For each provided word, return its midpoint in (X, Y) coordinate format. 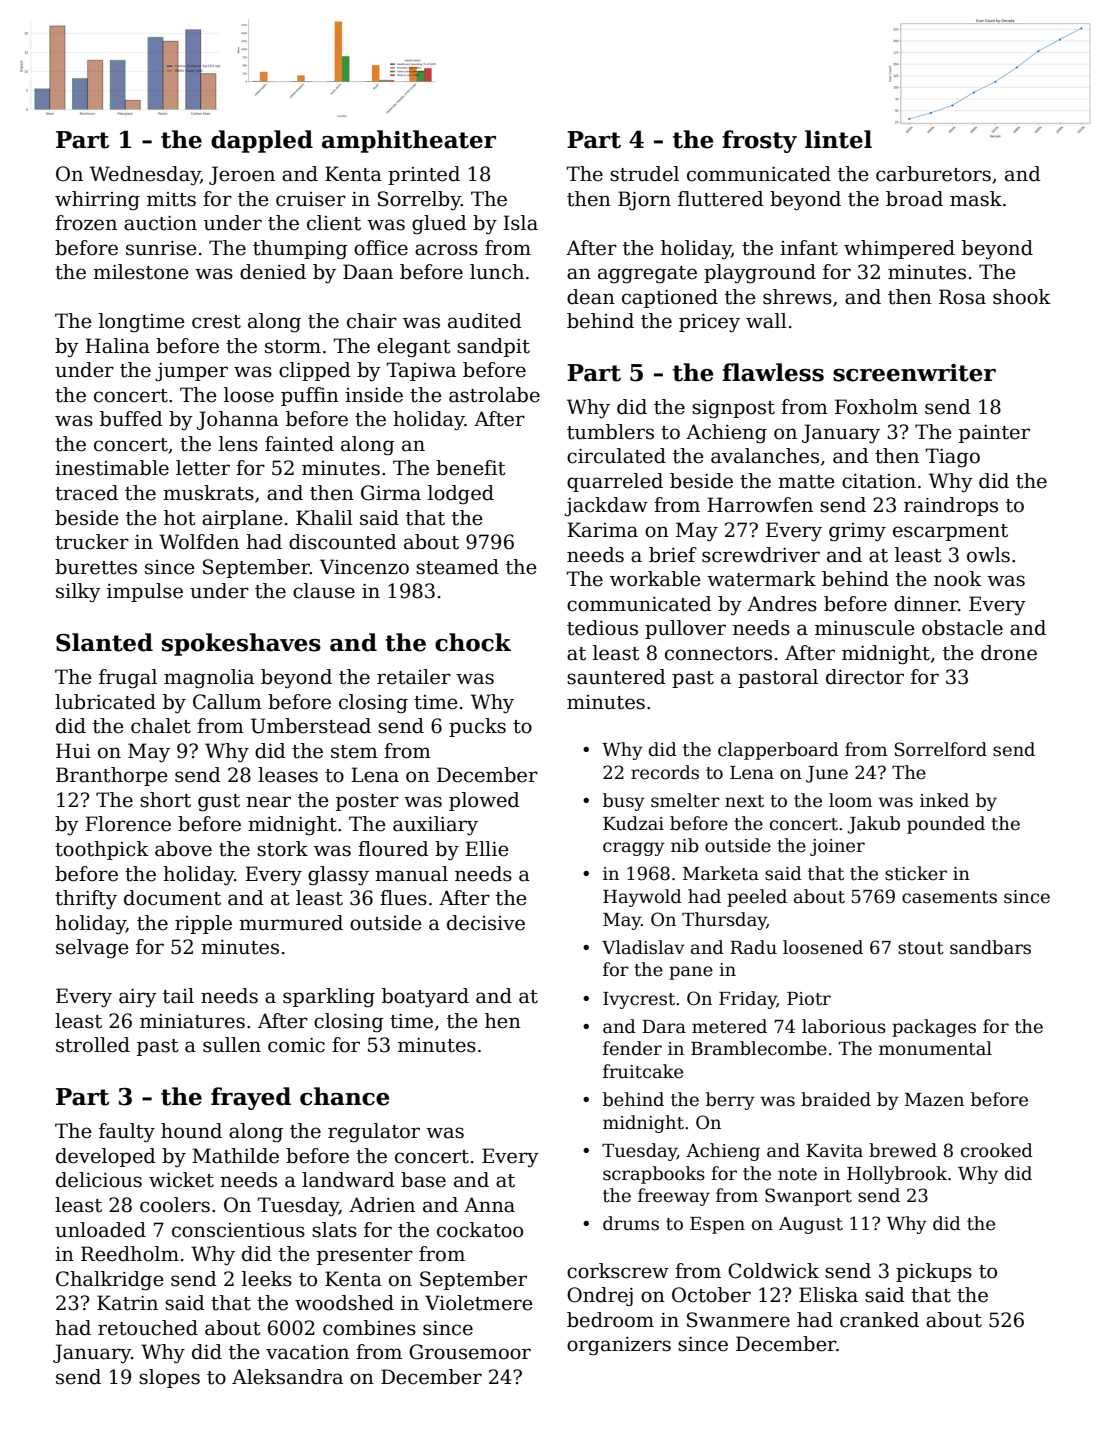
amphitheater (409, 141)
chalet (161, 726)
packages (934, 1028)
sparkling (329, 998)
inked (944, 800)
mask (976, 199)
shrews (797, 297)
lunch (497, 272)
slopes (169, 1378)
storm (293, 347)
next (744, 801)
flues (403, 898)
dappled (262, 141)
